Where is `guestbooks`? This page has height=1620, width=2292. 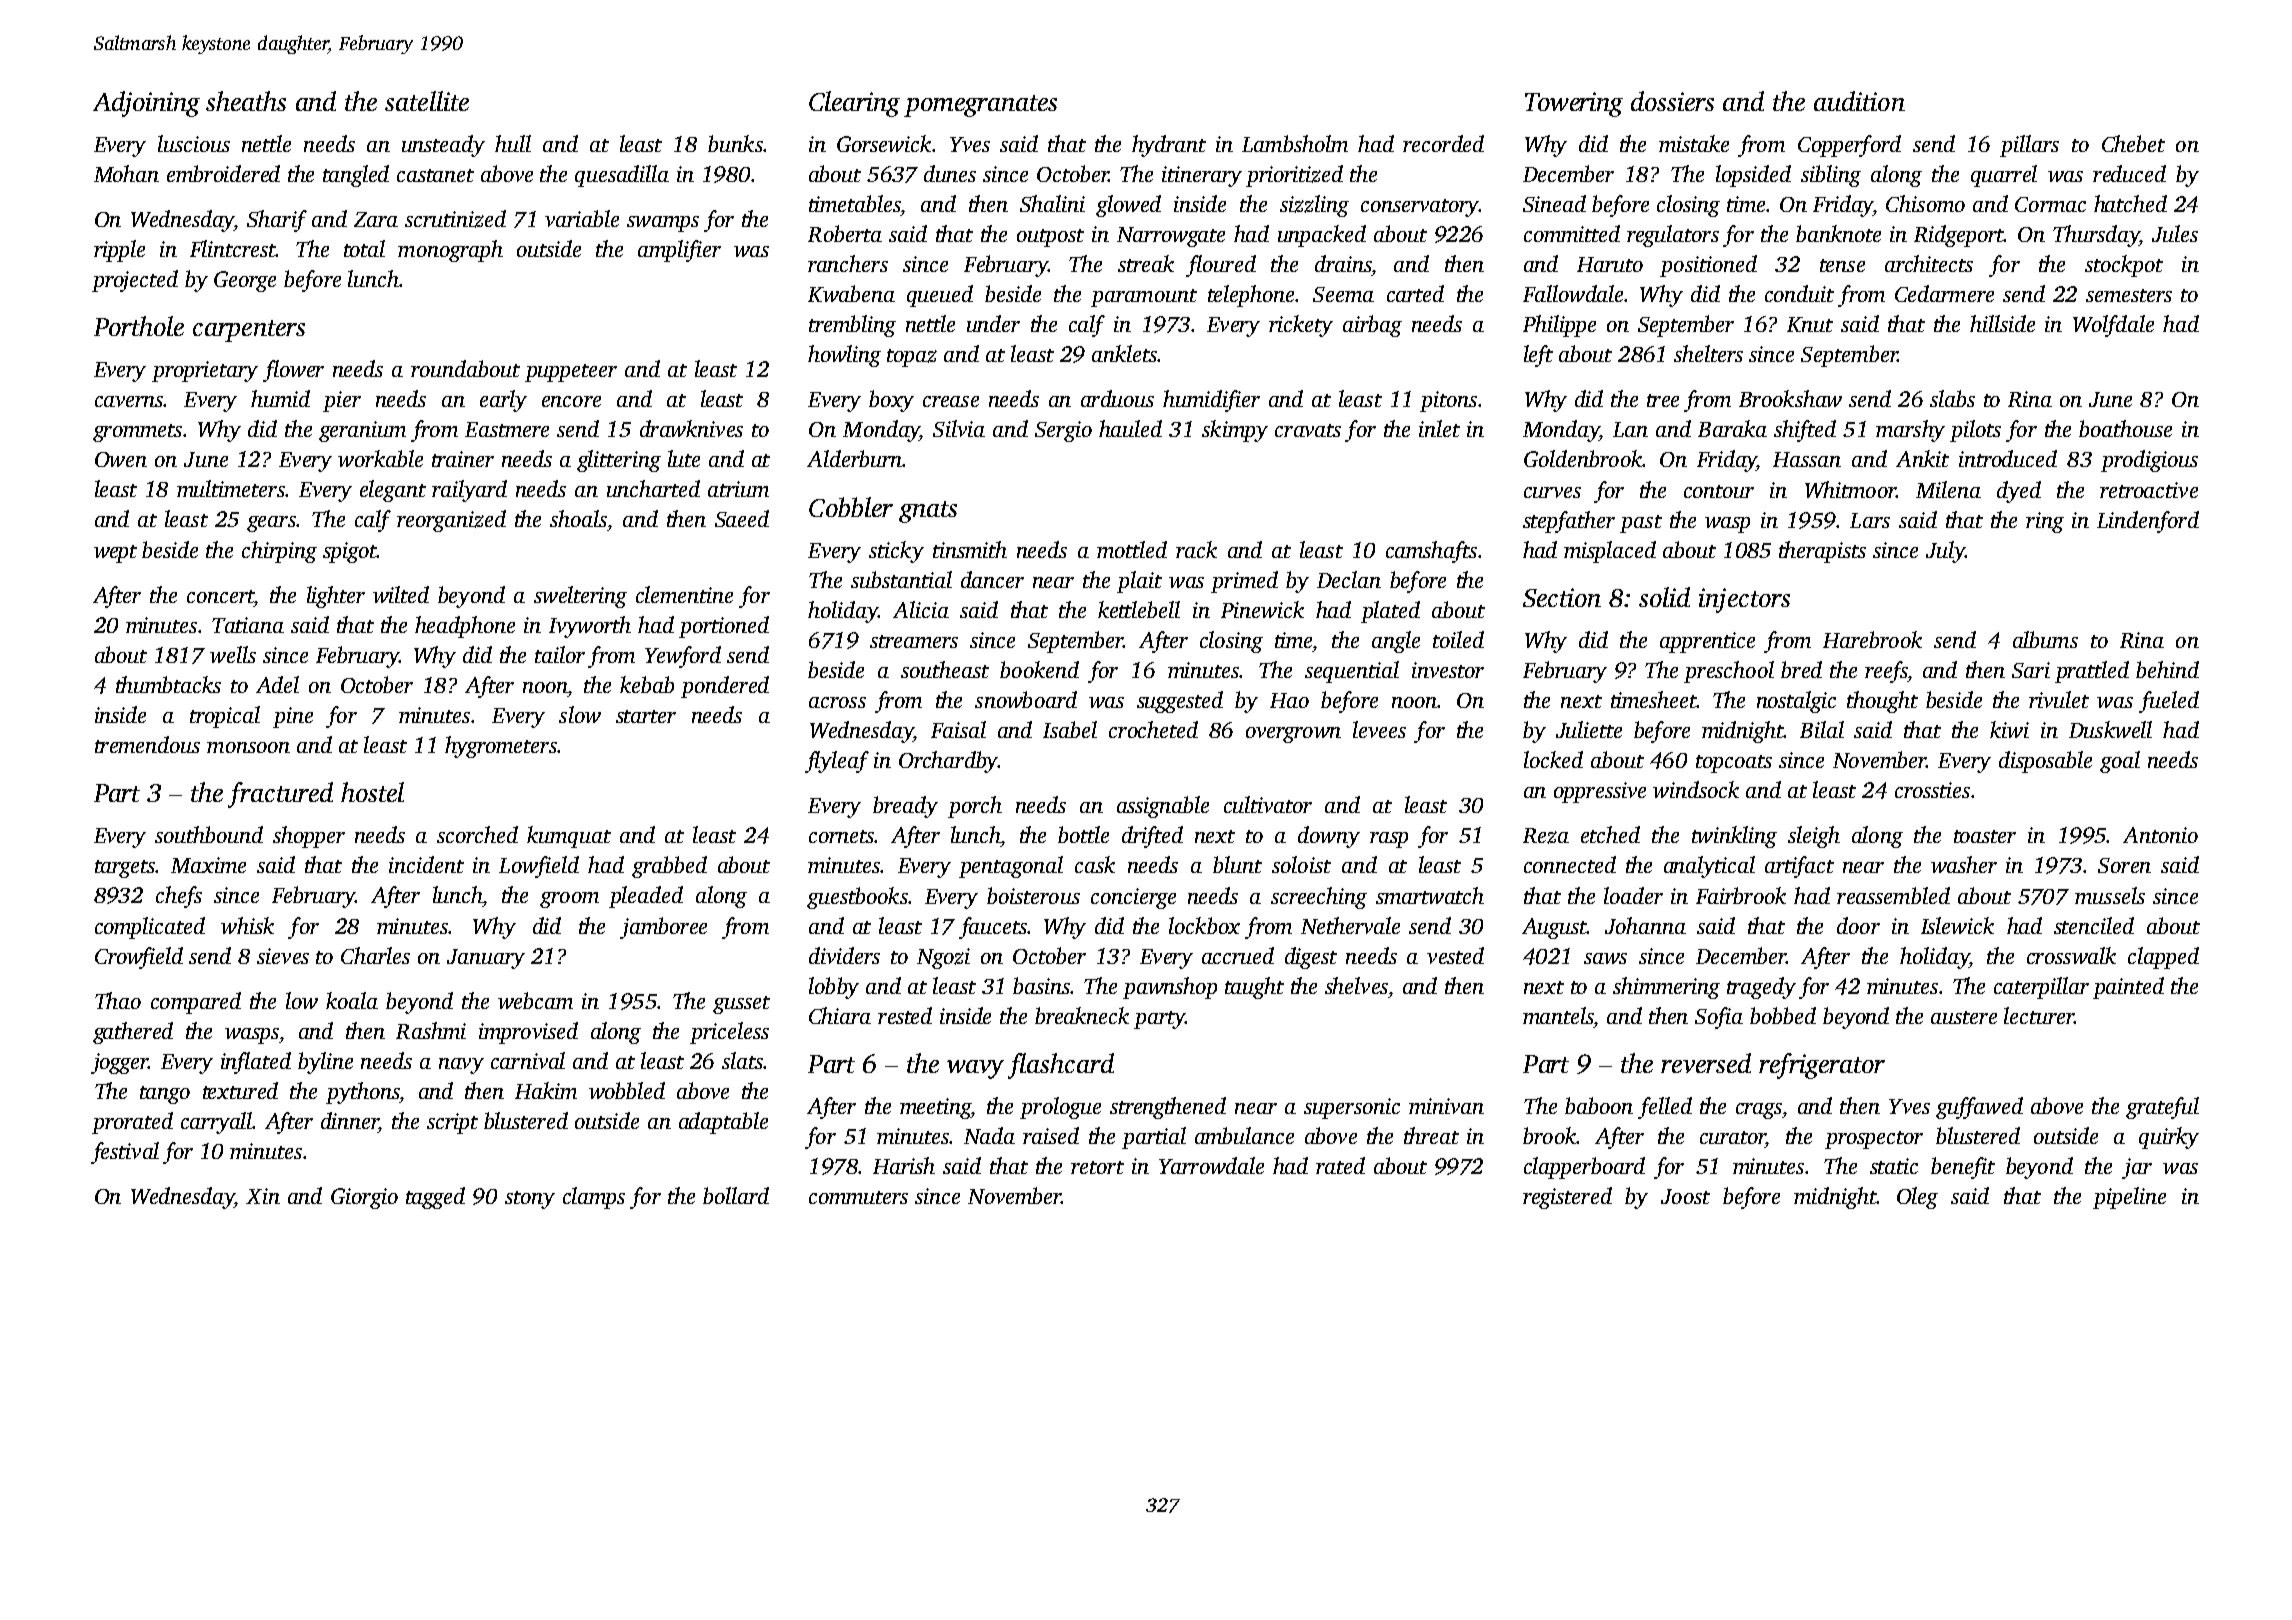
guestbooks is located at coordinates (857, 898).
